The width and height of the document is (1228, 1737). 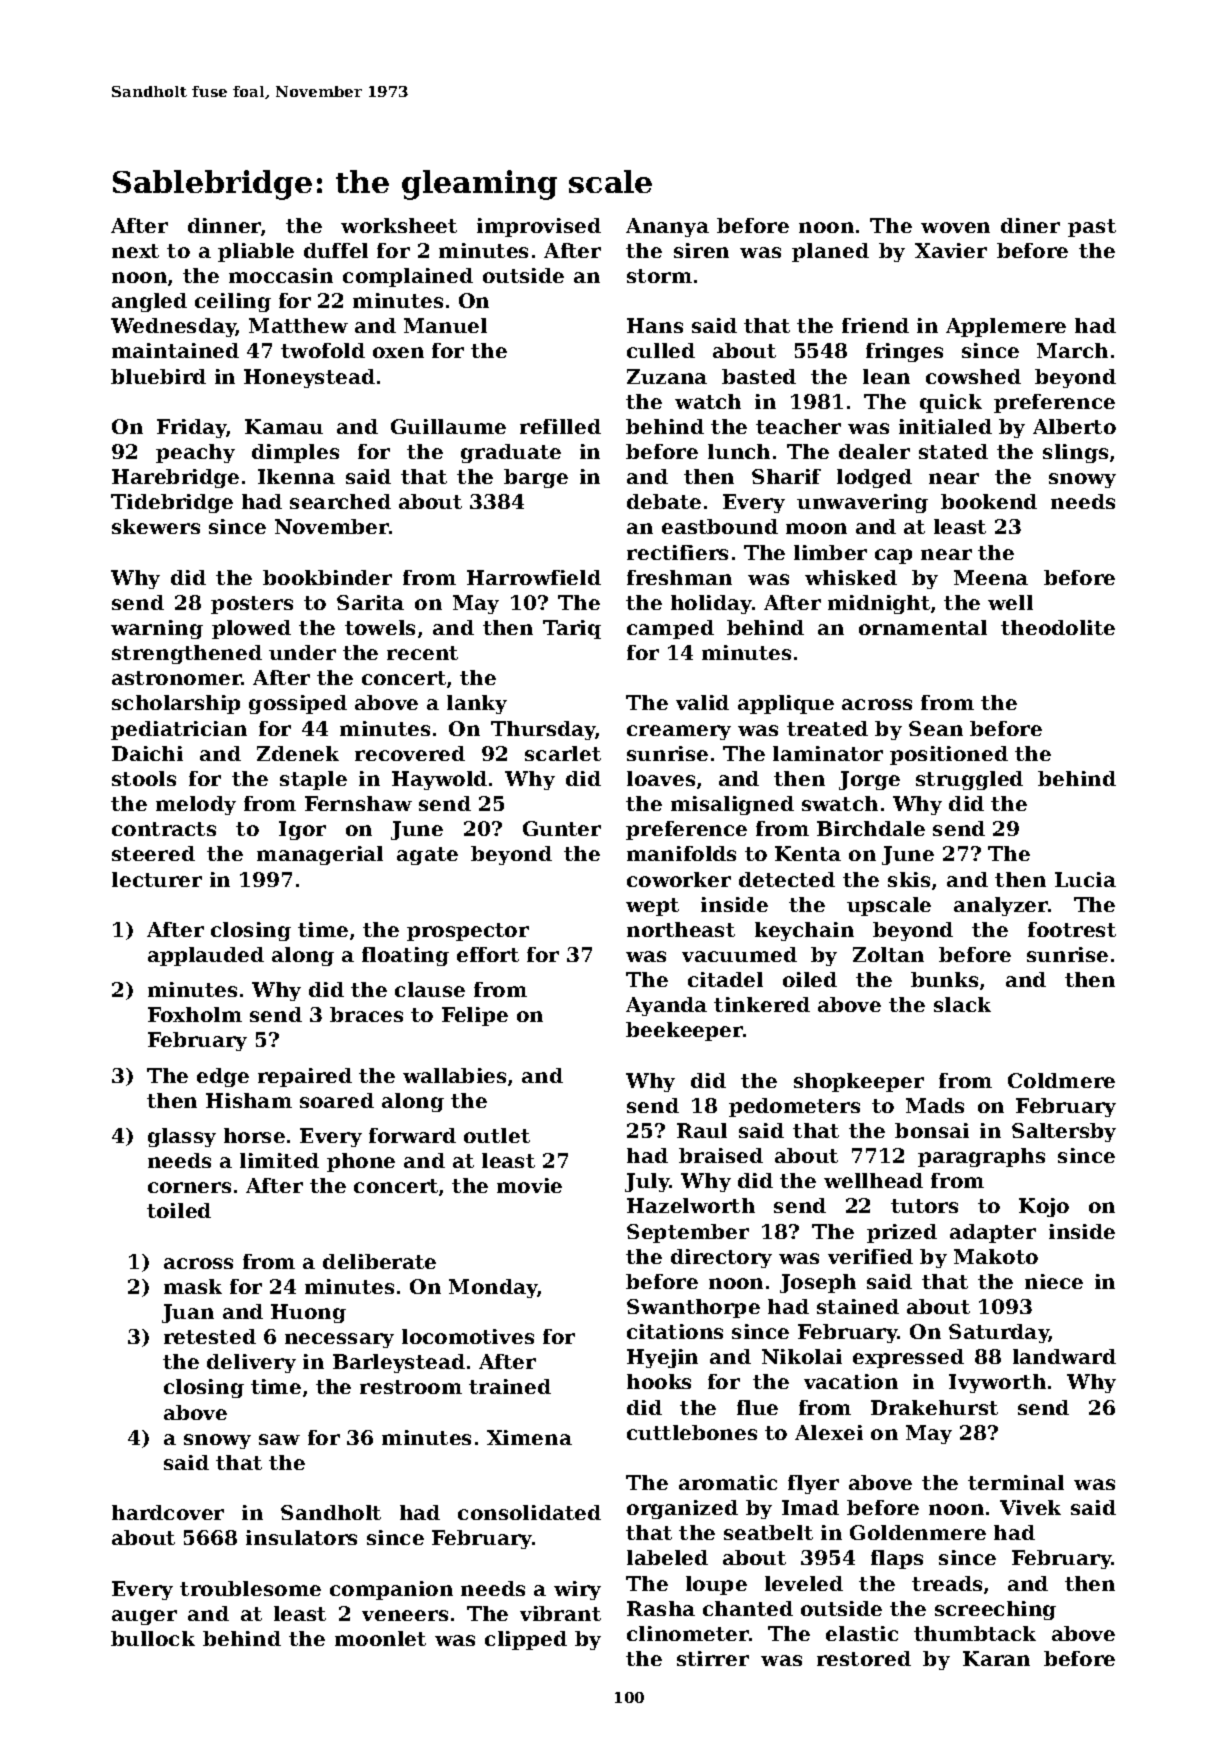 What do you see at coordinates (661, 350) in the document?
I see `culled` at bounding box center [661, 350].
